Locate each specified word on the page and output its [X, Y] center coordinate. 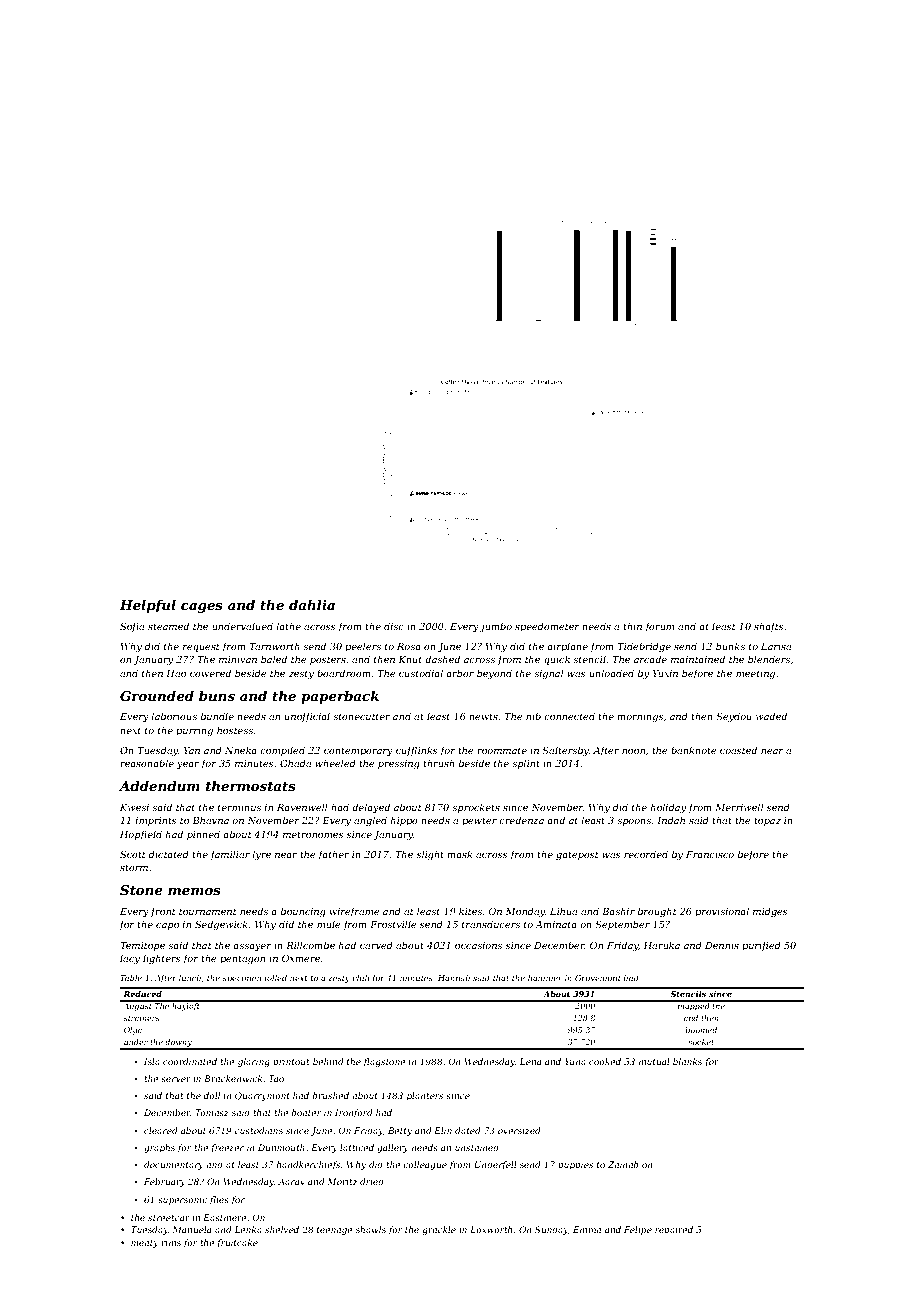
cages [202, 608]
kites [470, 911]
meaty [145, 1244]
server [176, 1079]
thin [632, 626]
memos [194, 891]
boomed [701, 1030]
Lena [531, 1061]
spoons [634, 822]
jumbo [496, 627]
